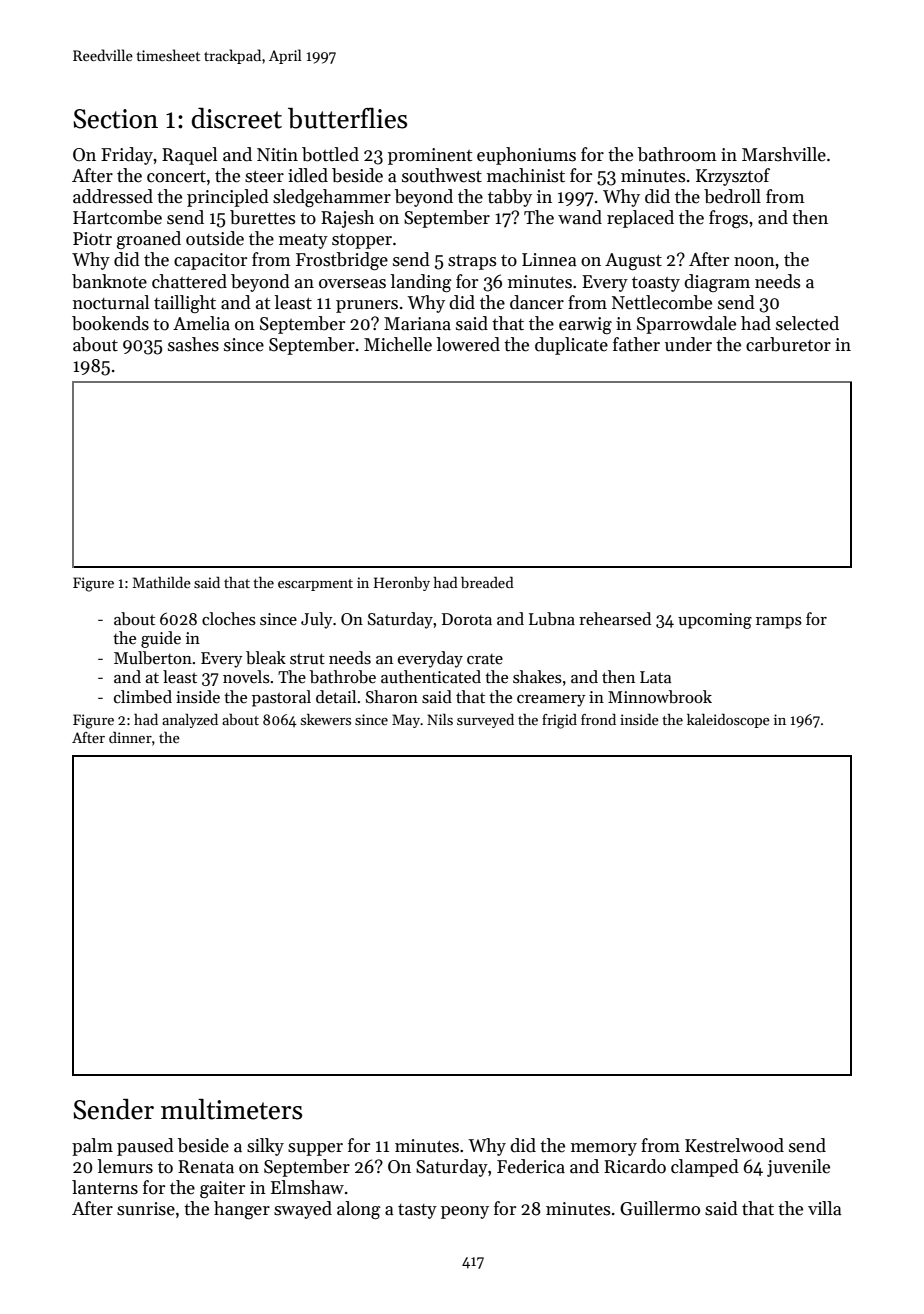  I want to click on carburetor, so click(788, 344).
